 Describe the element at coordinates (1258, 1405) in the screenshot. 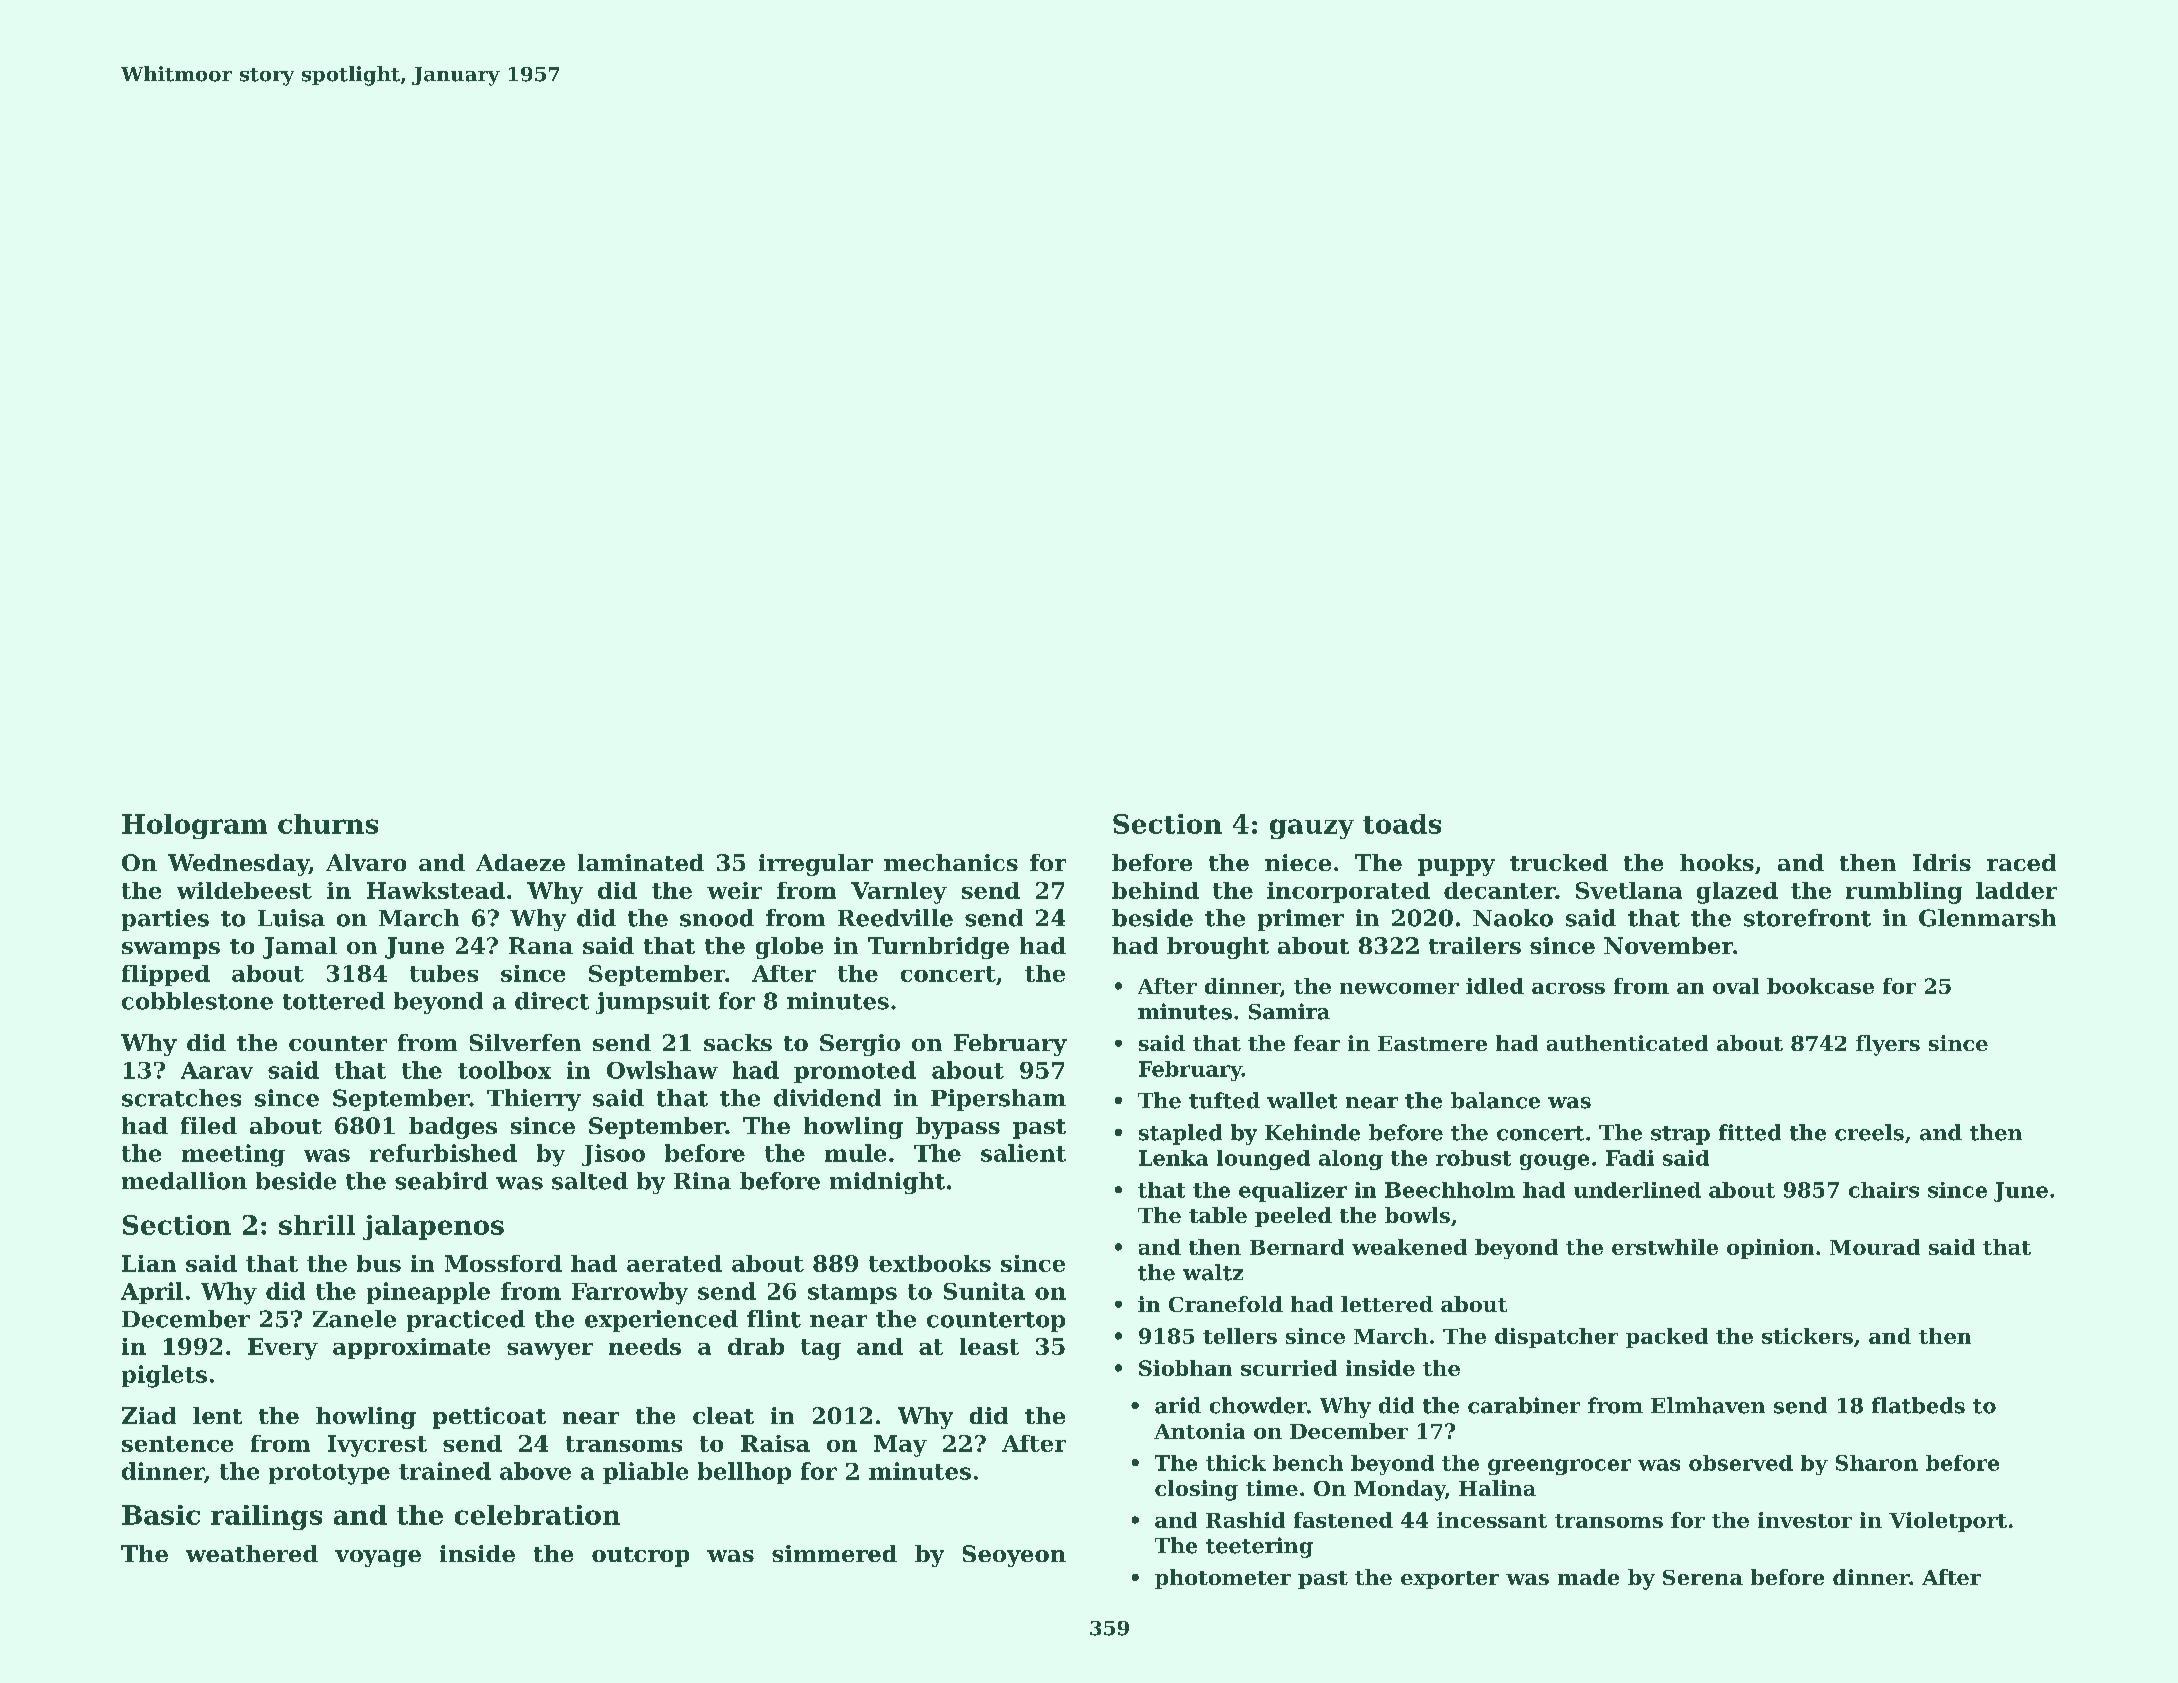

I see `chowder` at that location.
